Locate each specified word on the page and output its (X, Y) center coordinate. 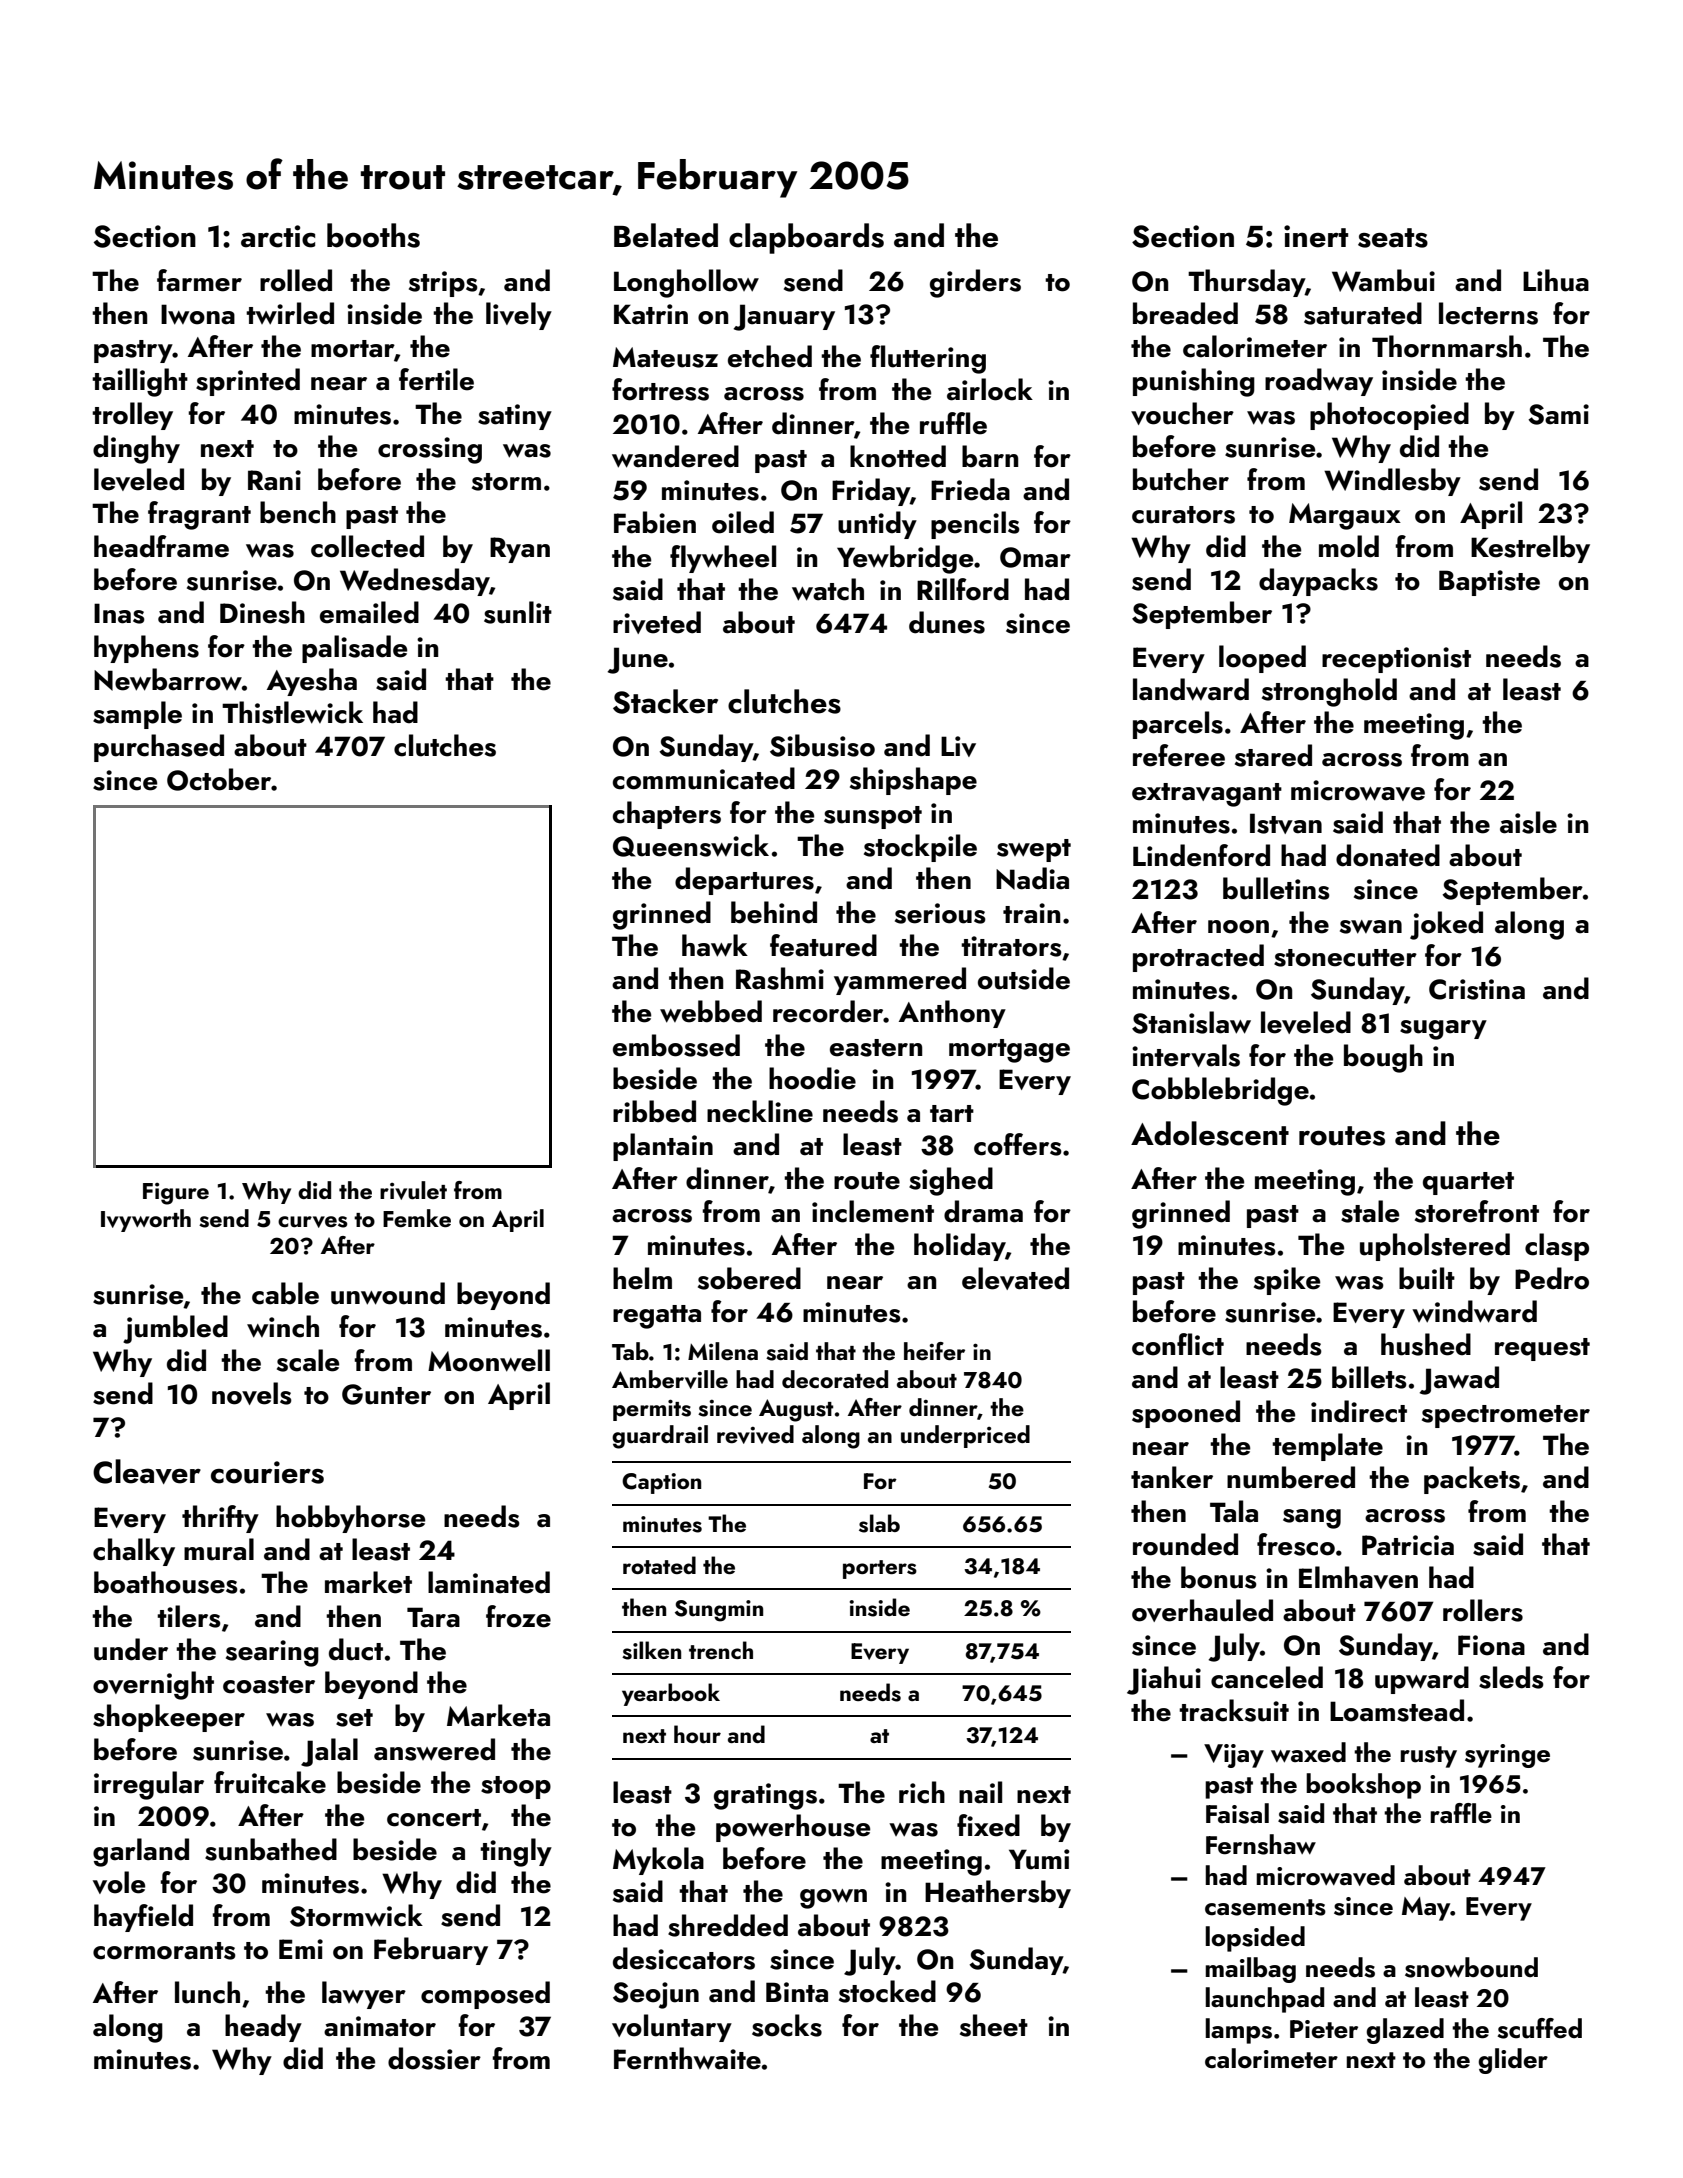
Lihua (1556, 280)
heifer (934, 1351)
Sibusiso (822, 745)
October (219, 779)
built (1427, 1278)
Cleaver (147, 1471)
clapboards (806, 238)
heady (263, 2028)
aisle (1528, 822)
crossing (430, 450)
